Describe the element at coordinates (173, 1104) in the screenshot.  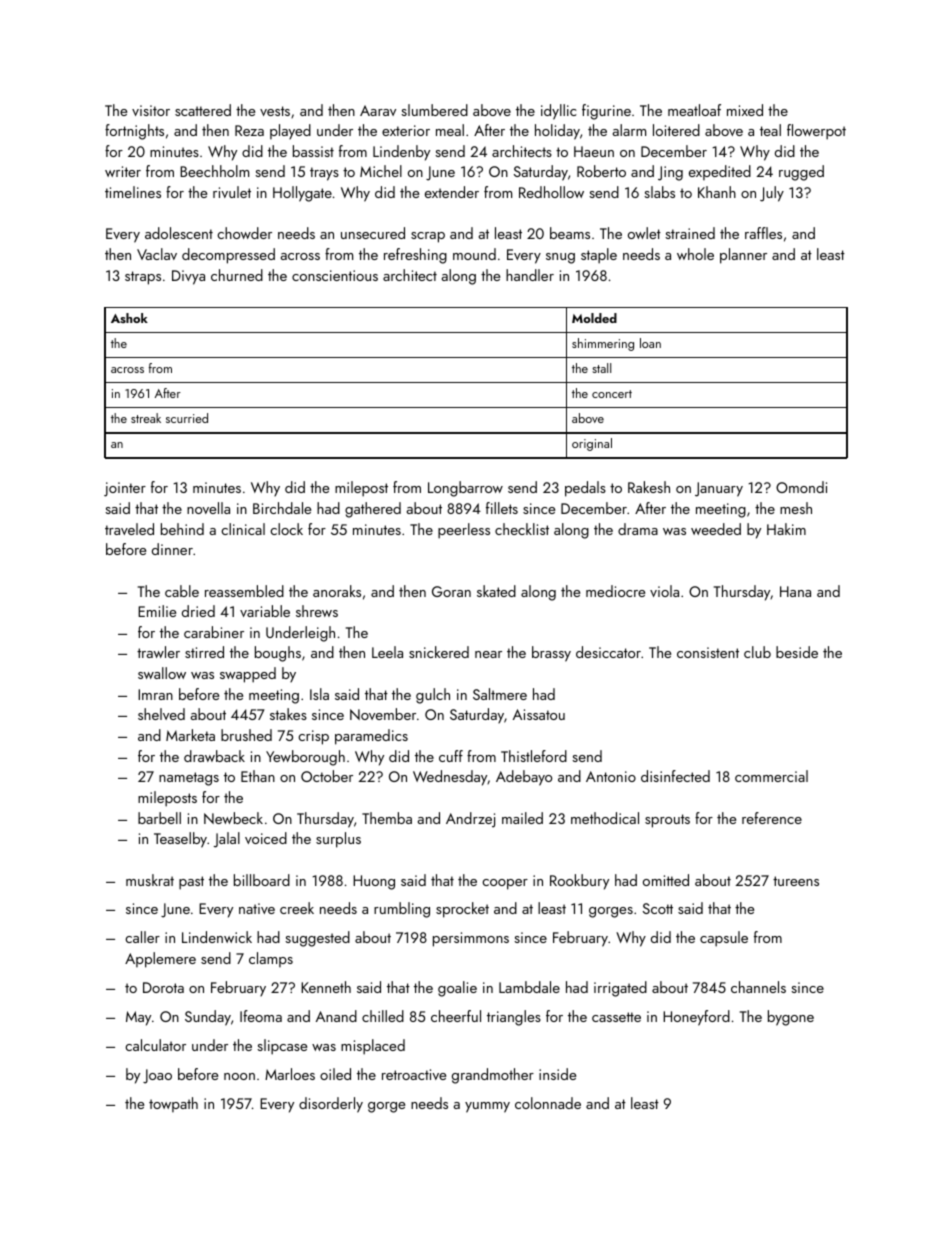
I see `towpath` at that location.
